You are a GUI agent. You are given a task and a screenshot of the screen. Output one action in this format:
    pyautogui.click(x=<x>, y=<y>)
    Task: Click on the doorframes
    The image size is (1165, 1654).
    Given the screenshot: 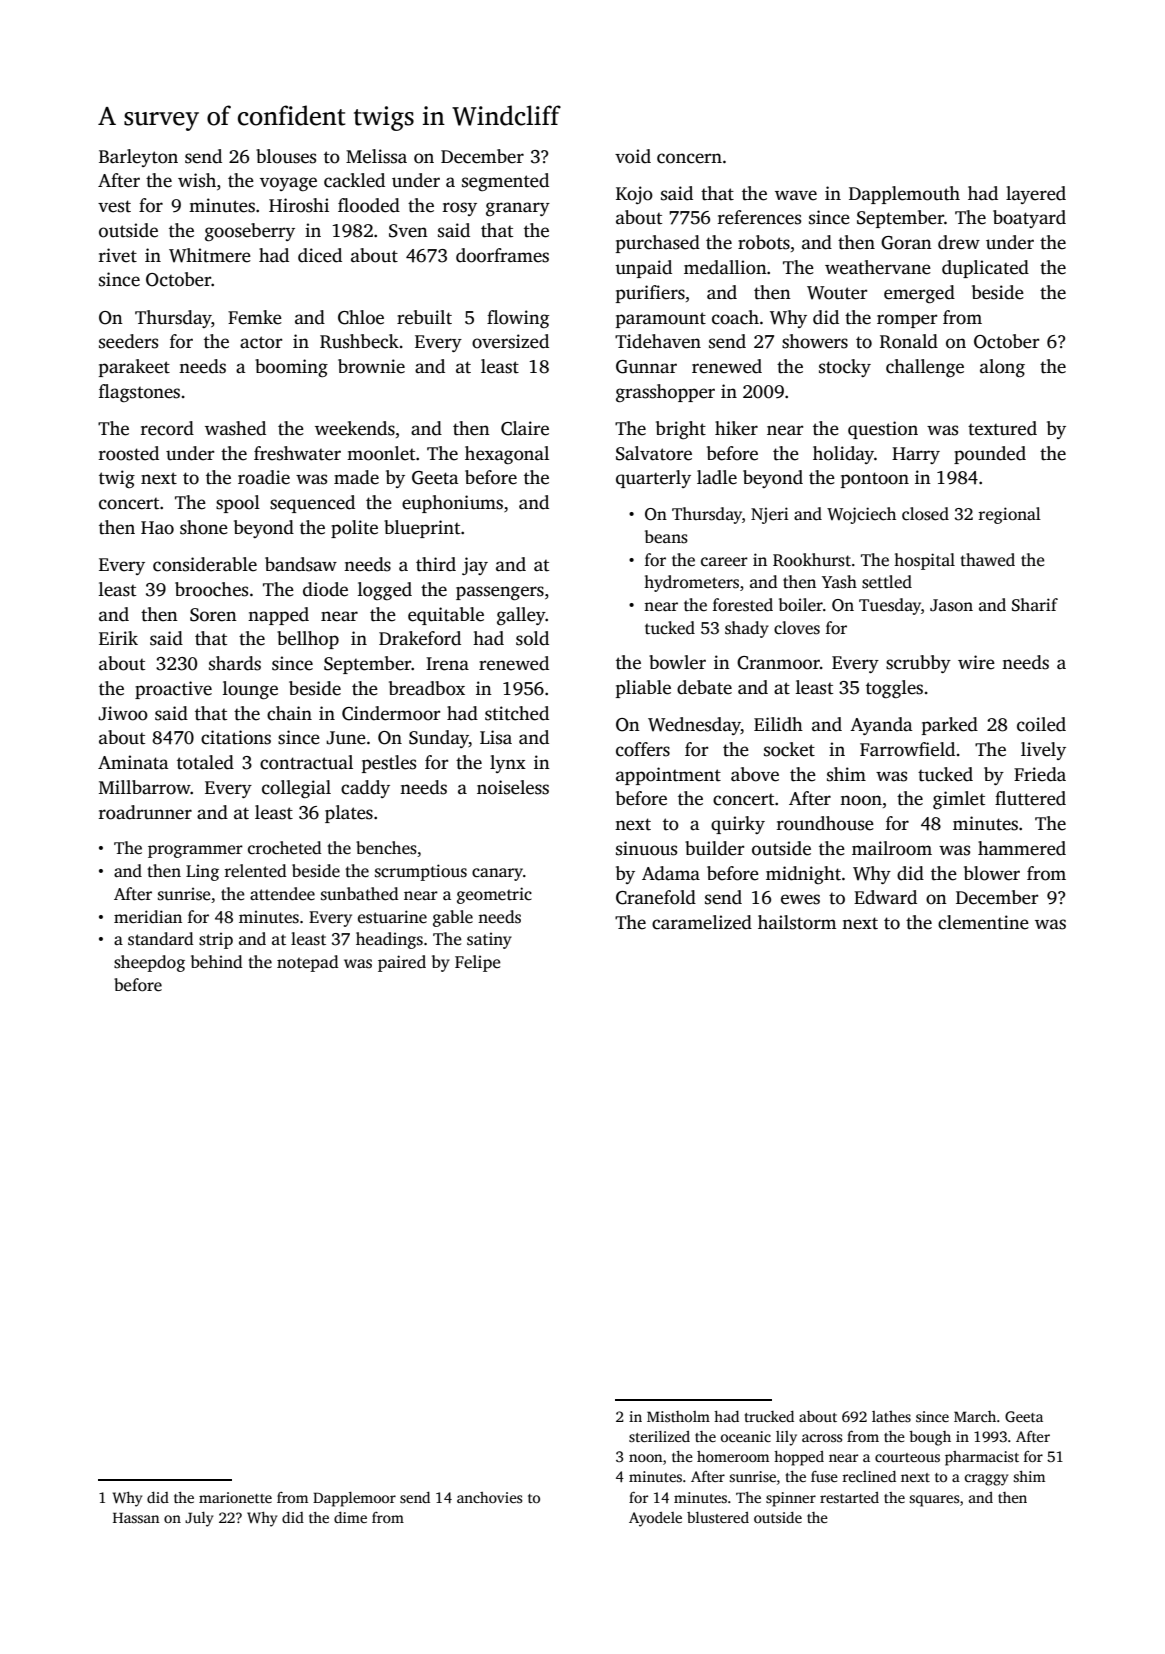 What is the action you would take?
    pyautogui.click(x=502, y=255)
